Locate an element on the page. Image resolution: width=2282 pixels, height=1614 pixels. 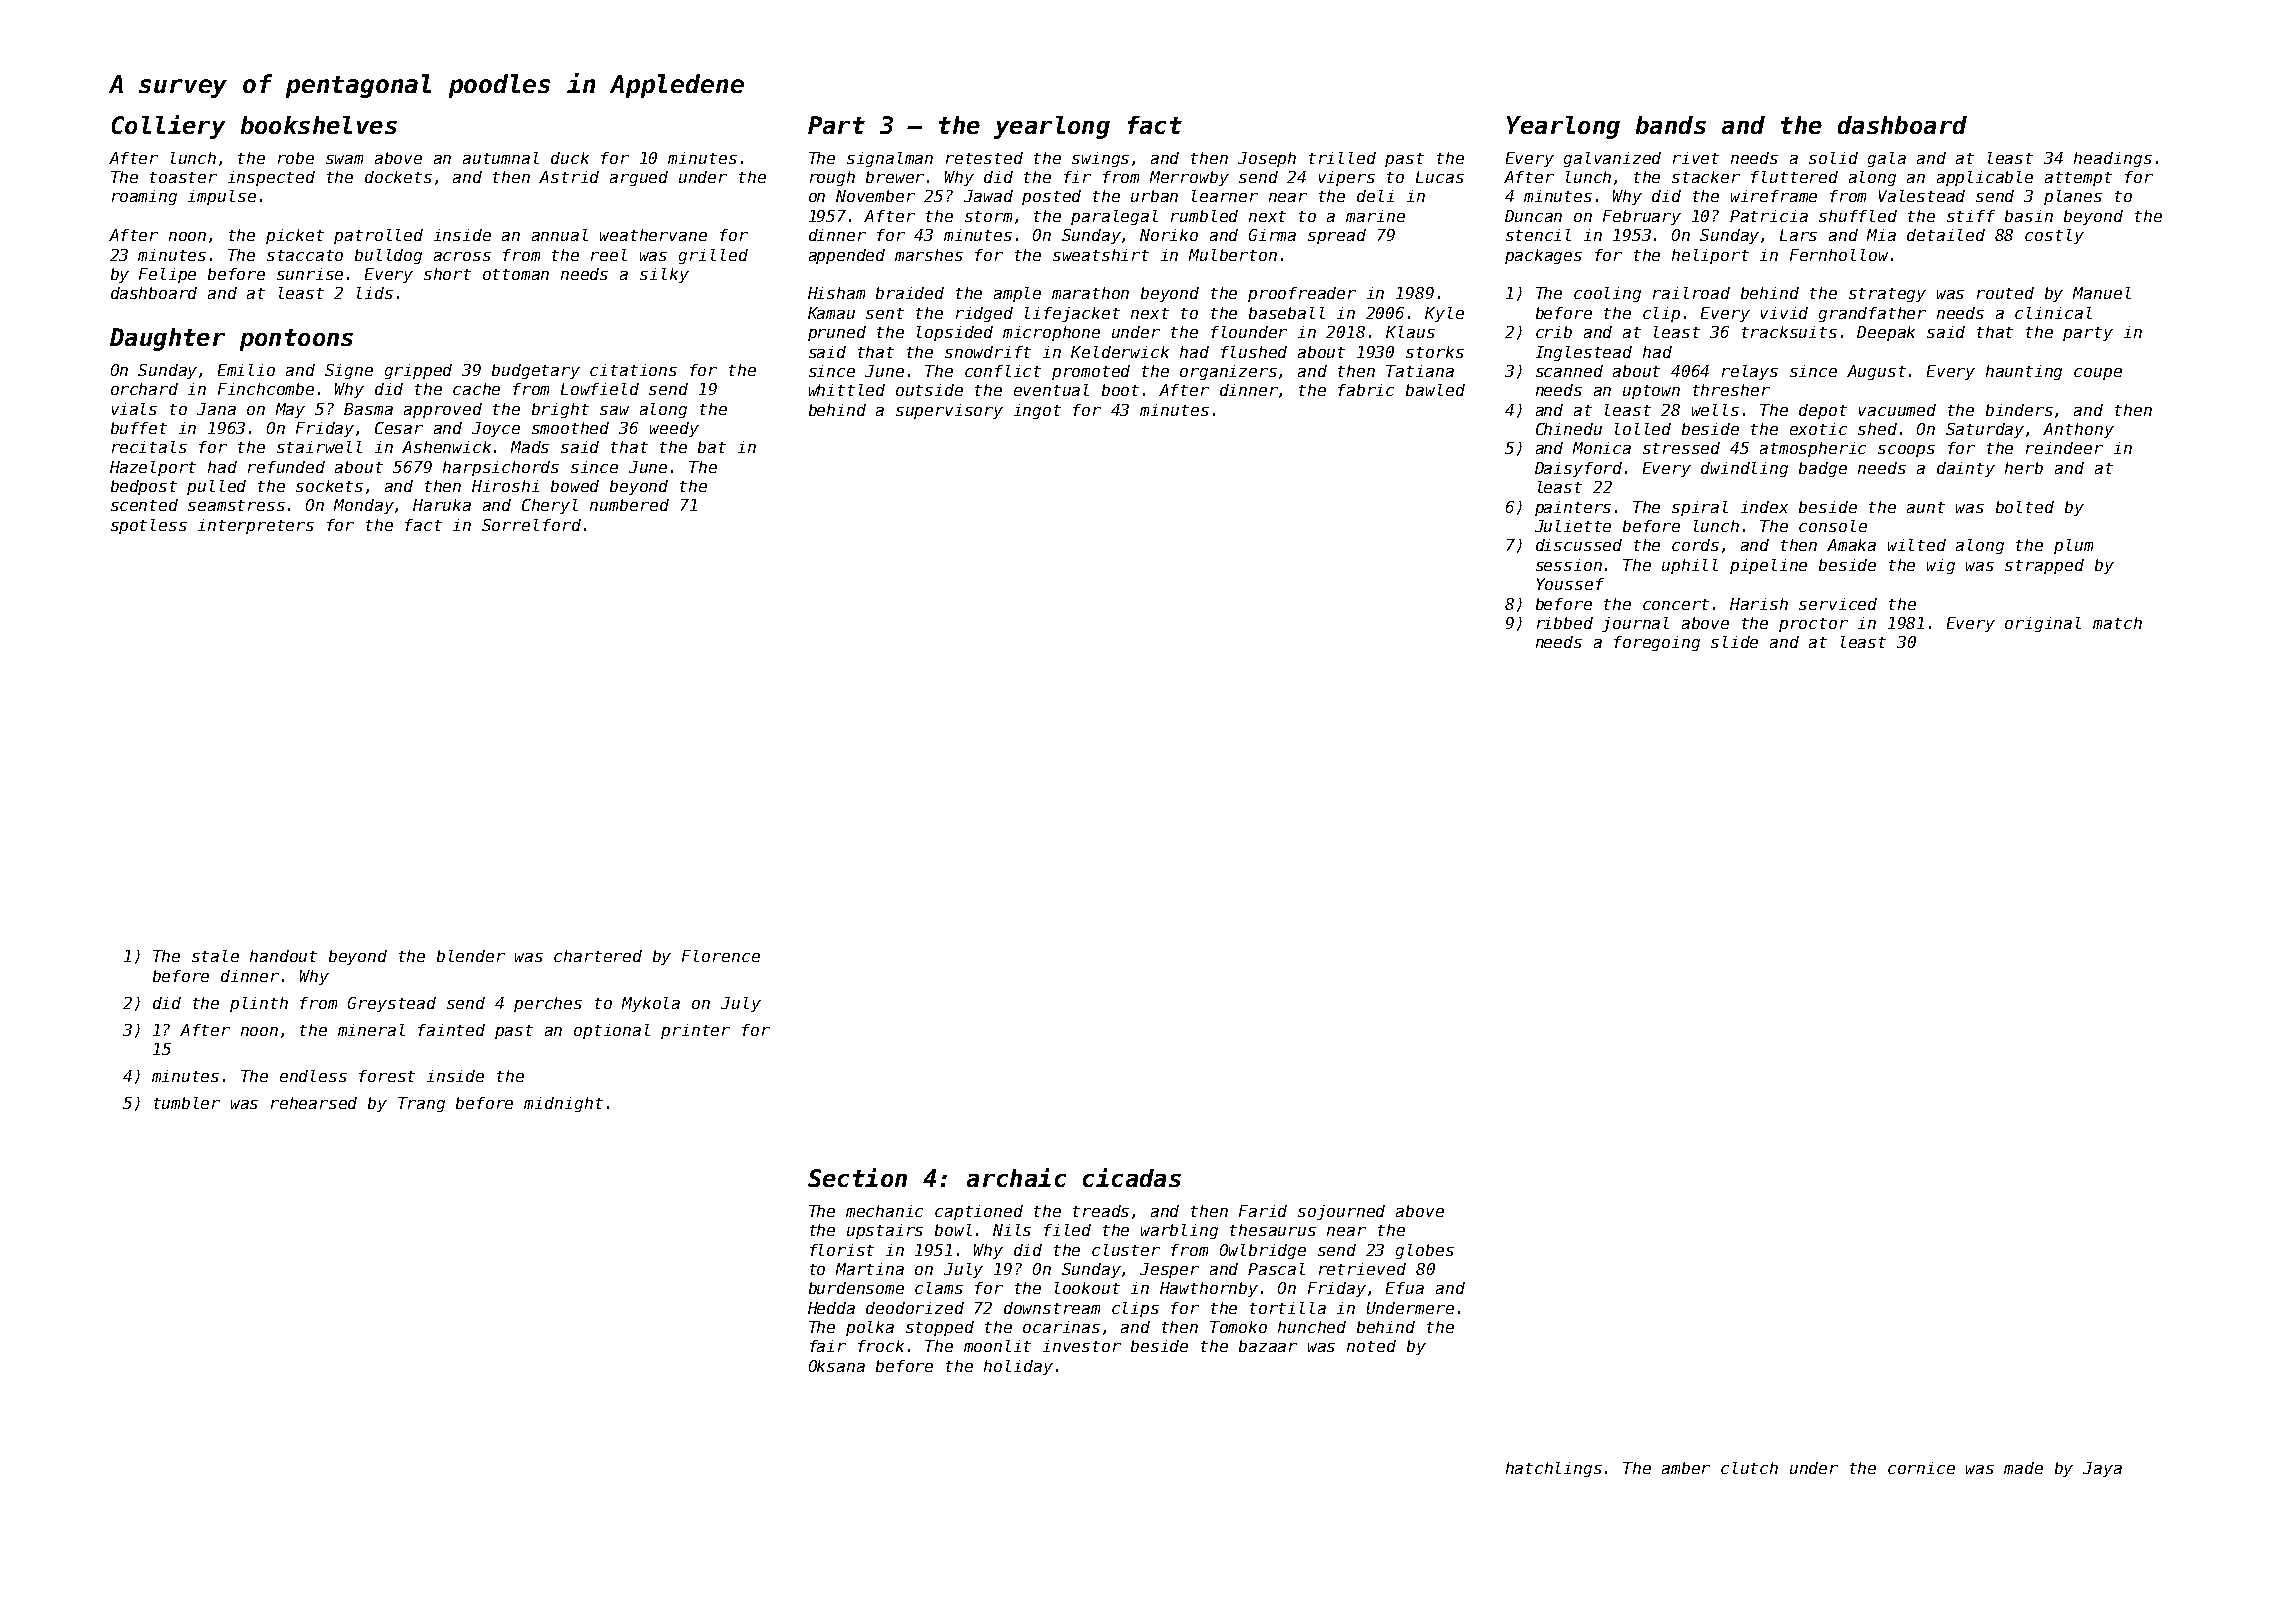
Oksana is located at coordinates (837, 1366).
